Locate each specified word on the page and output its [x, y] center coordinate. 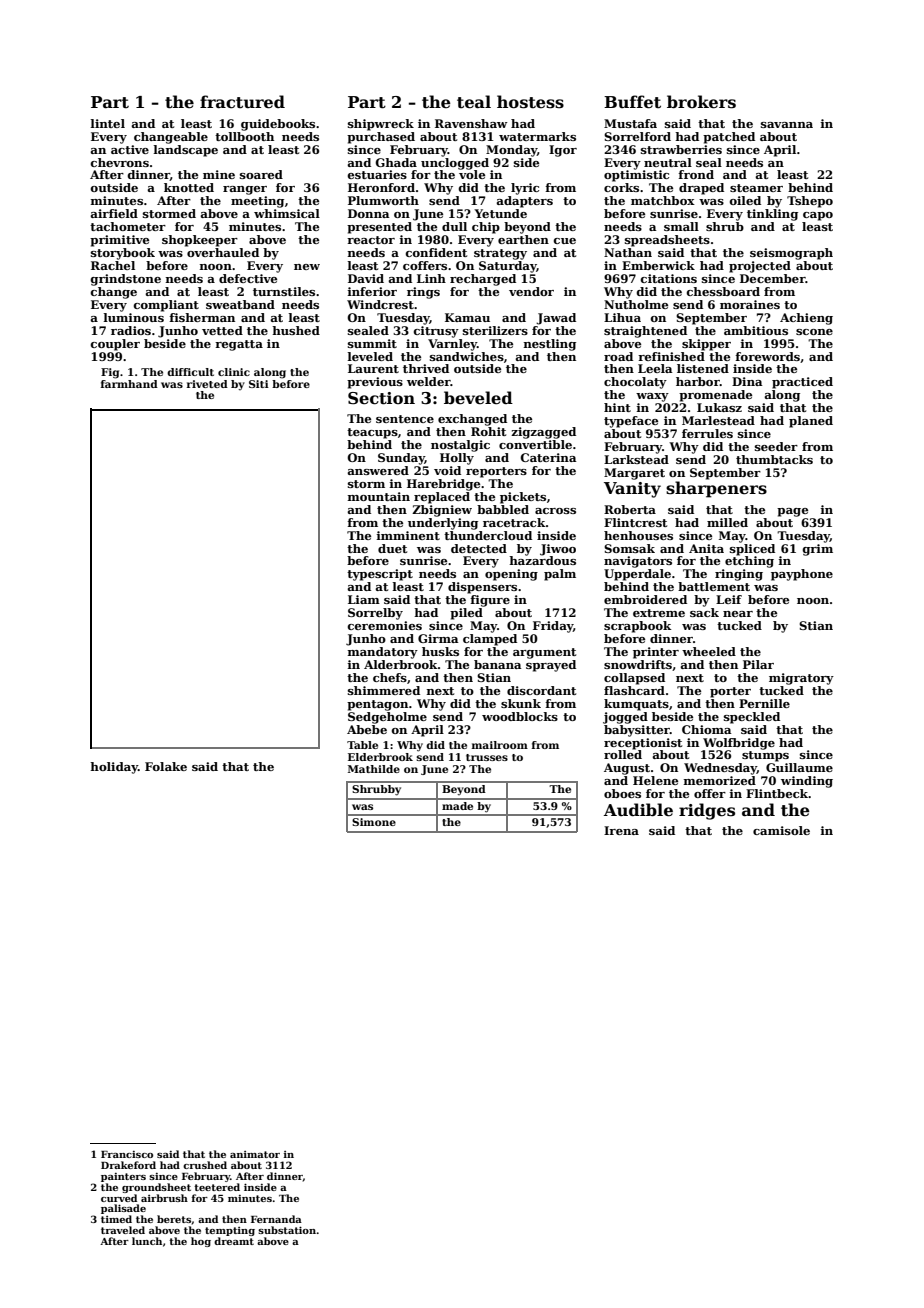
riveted [207, 384]
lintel [107, 123]
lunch [147, 1241]
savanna [787, 125]
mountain [378, 496]
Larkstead [636, 459]
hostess [530, 102]
